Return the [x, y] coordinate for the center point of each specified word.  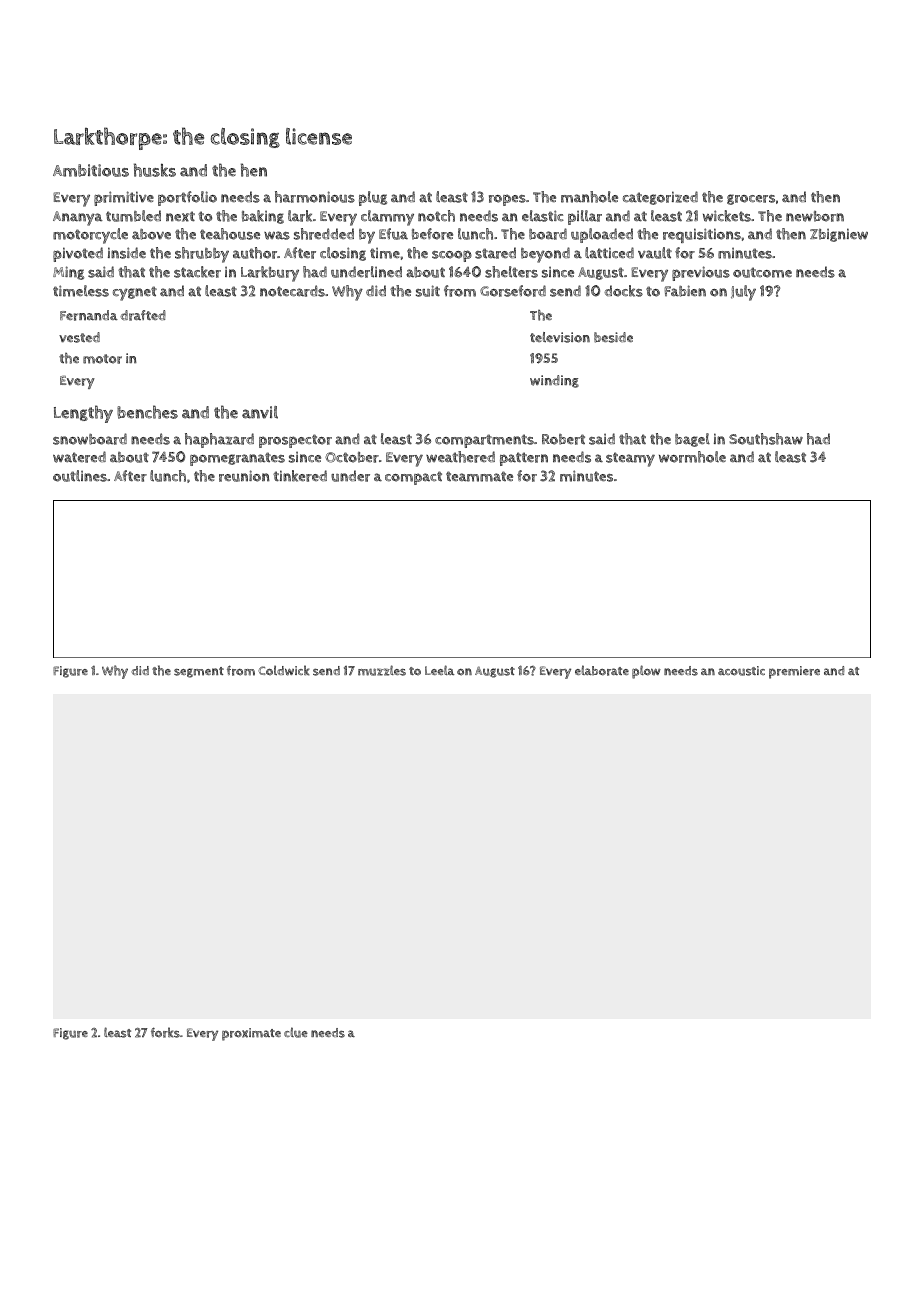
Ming [68, 273]
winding [554, 381]
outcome [762, 272]
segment [199, 672]
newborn [815, 216]
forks [165, 1032]
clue [296, 1032]
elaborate [602, 670]
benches [147, 412]
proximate [251, 1034]
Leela [439, 670]
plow [646, 672]
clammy [387, 218]
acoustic [741, 671]
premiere [794, 672]
